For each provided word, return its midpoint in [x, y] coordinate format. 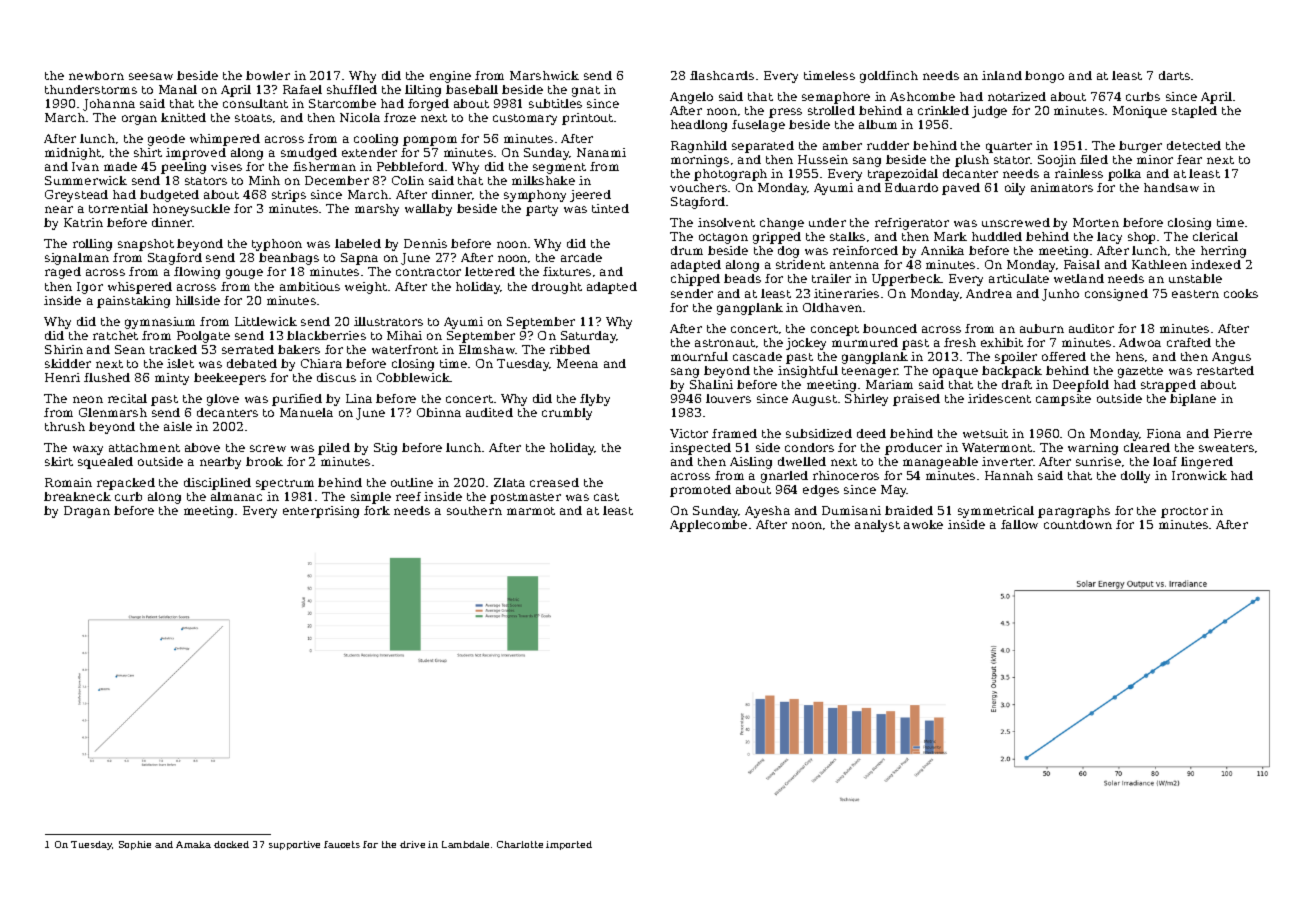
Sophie [135, 845]
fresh [960, 342]
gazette [1140, 372]
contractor [428, 272]
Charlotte [520, 844]
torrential [118, 208]
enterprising [321, 512]
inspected [700, 449]
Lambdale [465, 844]
